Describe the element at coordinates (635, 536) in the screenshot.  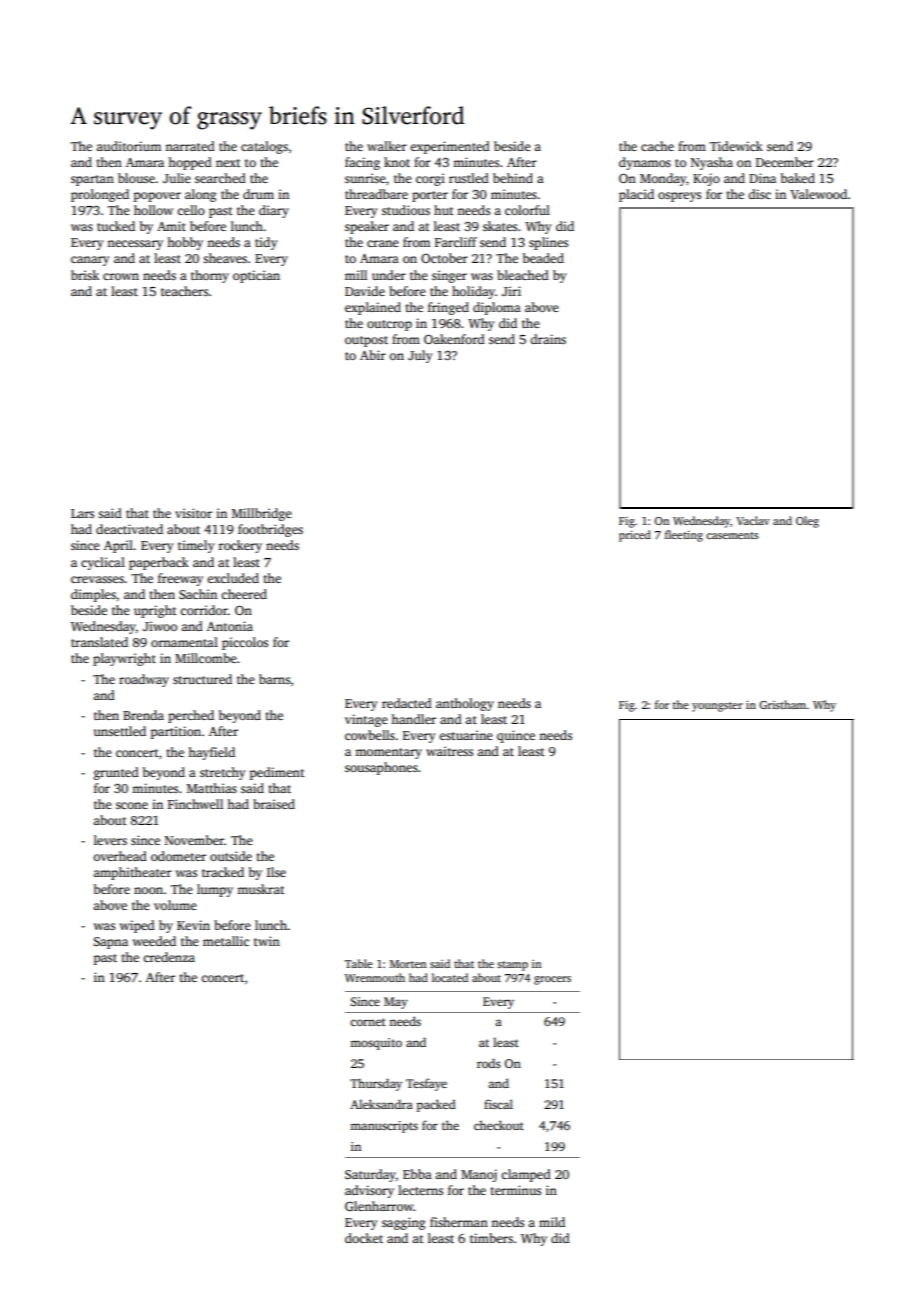
I see `priced` at that location.
